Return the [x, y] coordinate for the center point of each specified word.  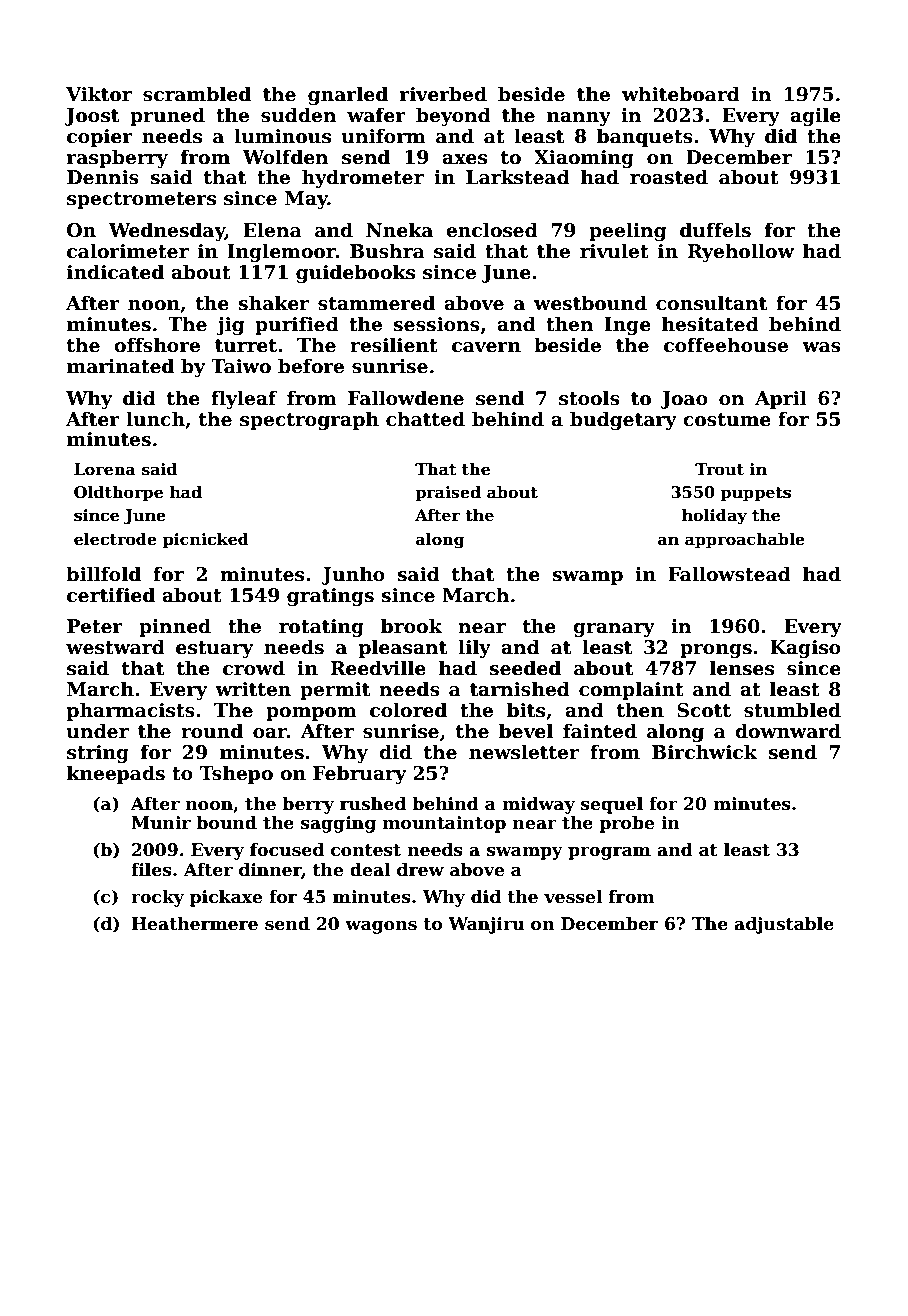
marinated [120, 366]
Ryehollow [741, 252]
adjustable [784, 925]
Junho [353, 575]
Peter [95, 626]
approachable [745, 541]
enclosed [492, 230]
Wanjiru [486, 925]
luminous [282, 136]
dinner [270, 870]
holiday [714, 517]
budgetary [623, 420]
